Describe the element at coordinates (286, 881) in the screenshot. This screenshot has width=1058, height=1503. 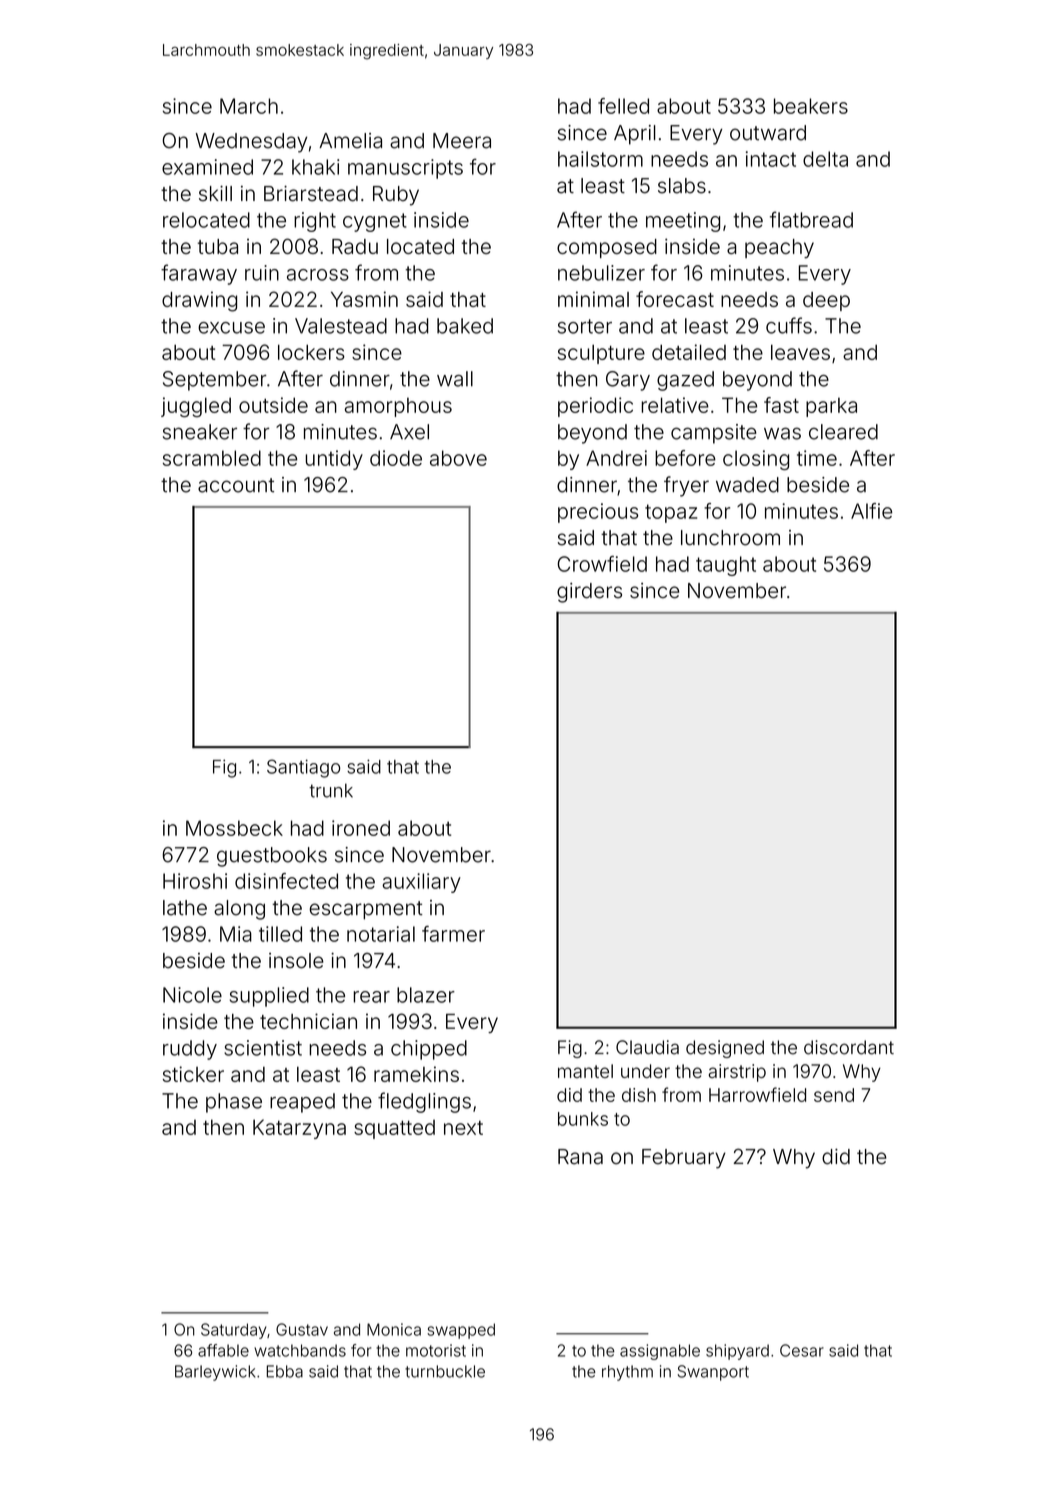
I see `disinfected` at that location.
